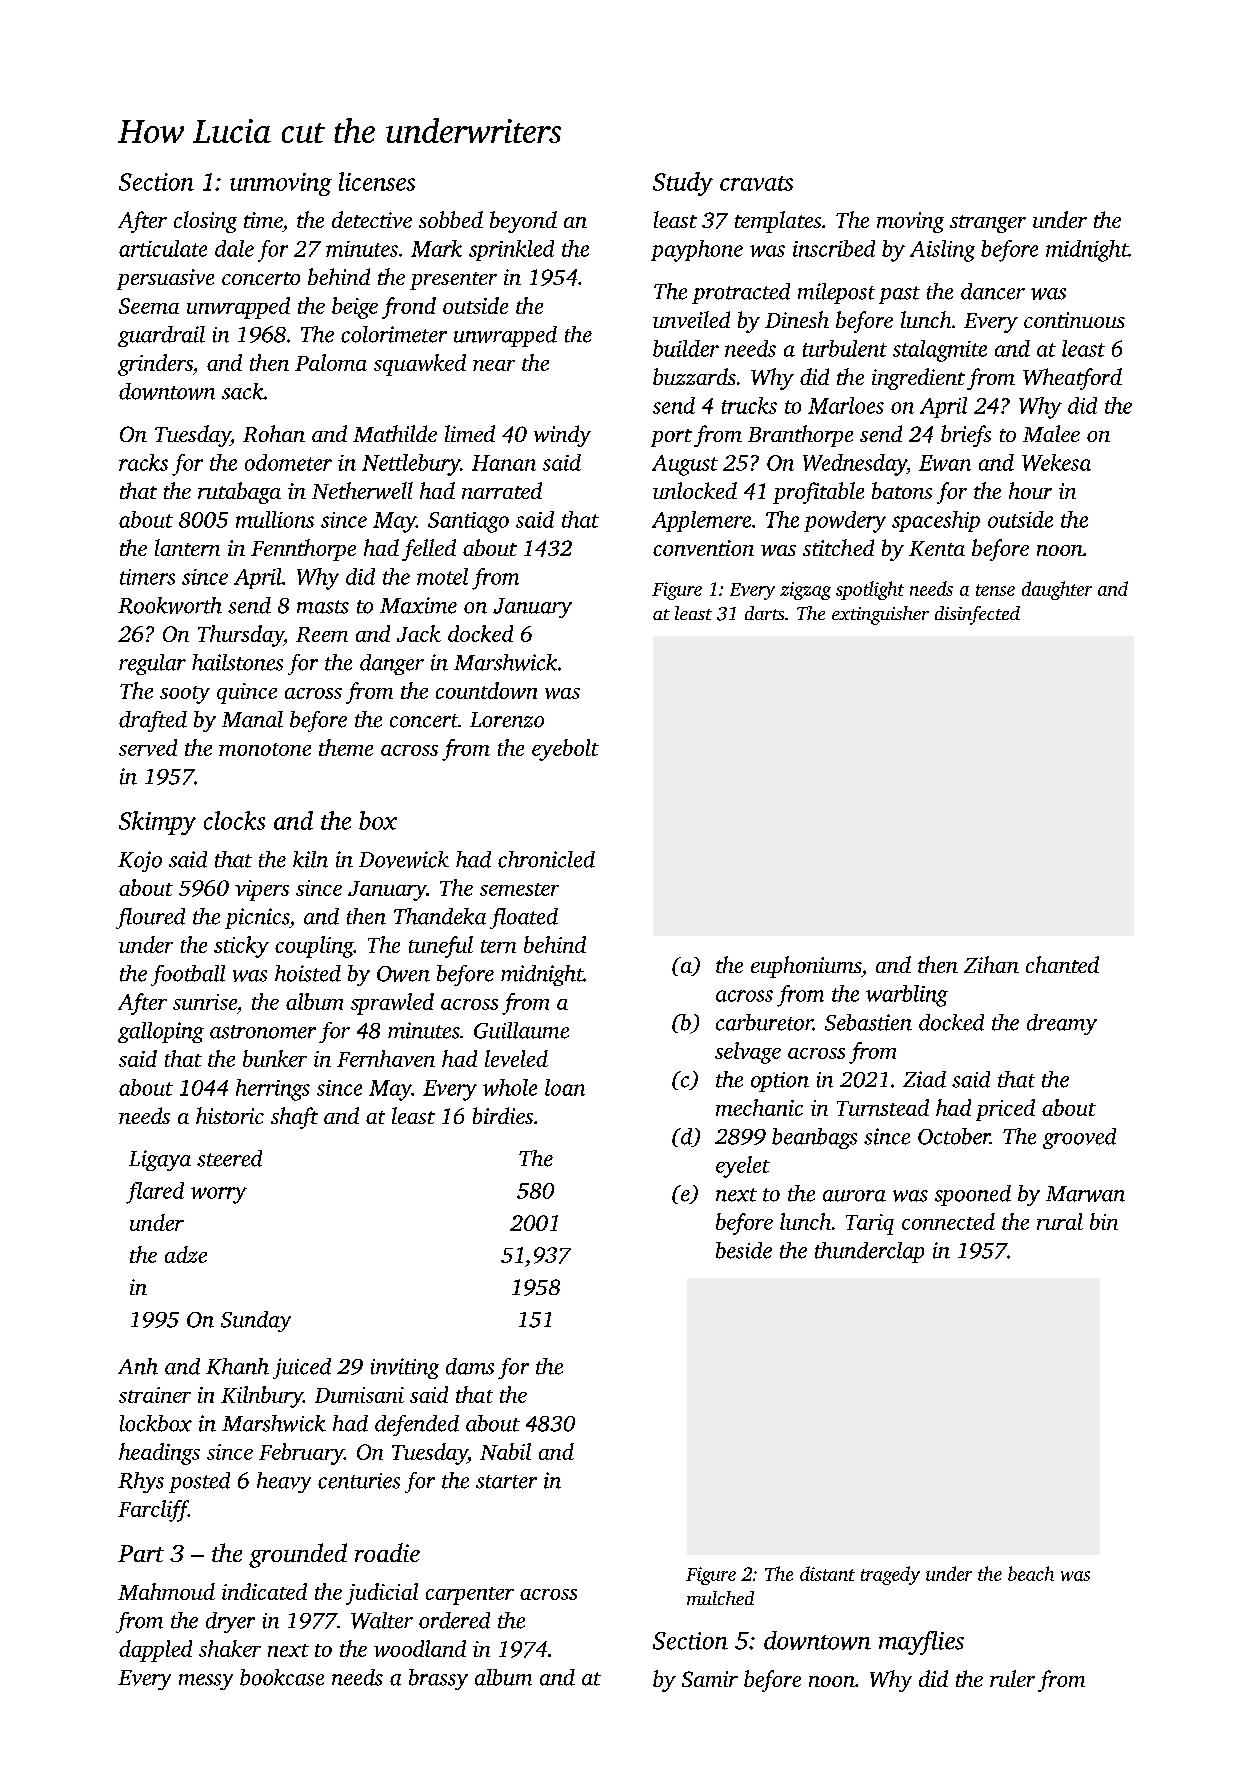 This image has width=1253, height=1773. What do you see at coordinates (797, 319) in the image?
I see `Dinesh` at bounding box center [797, 319].
